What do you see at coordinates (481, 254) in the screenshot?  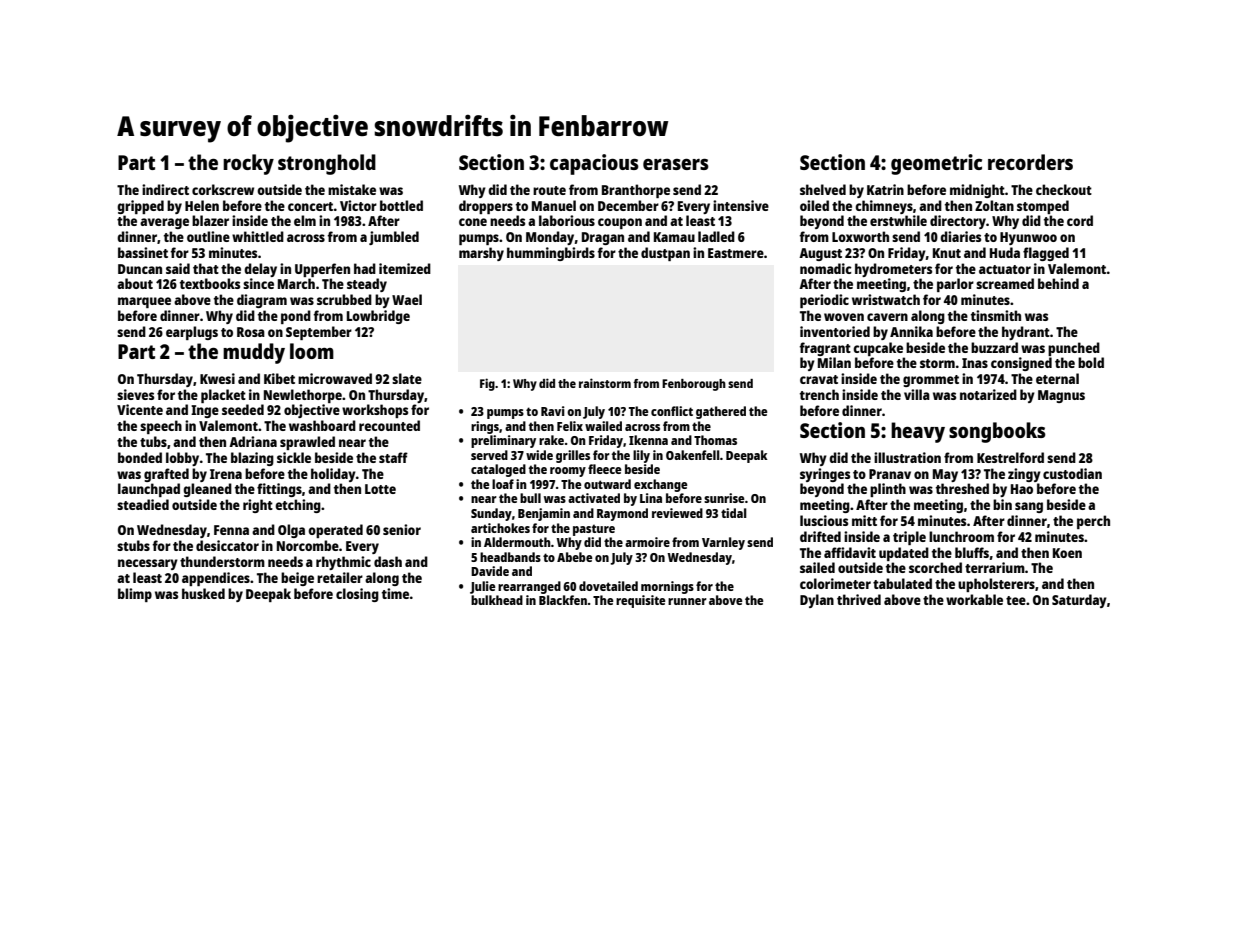 I see `marshy` at bounding box center [481, 254].
